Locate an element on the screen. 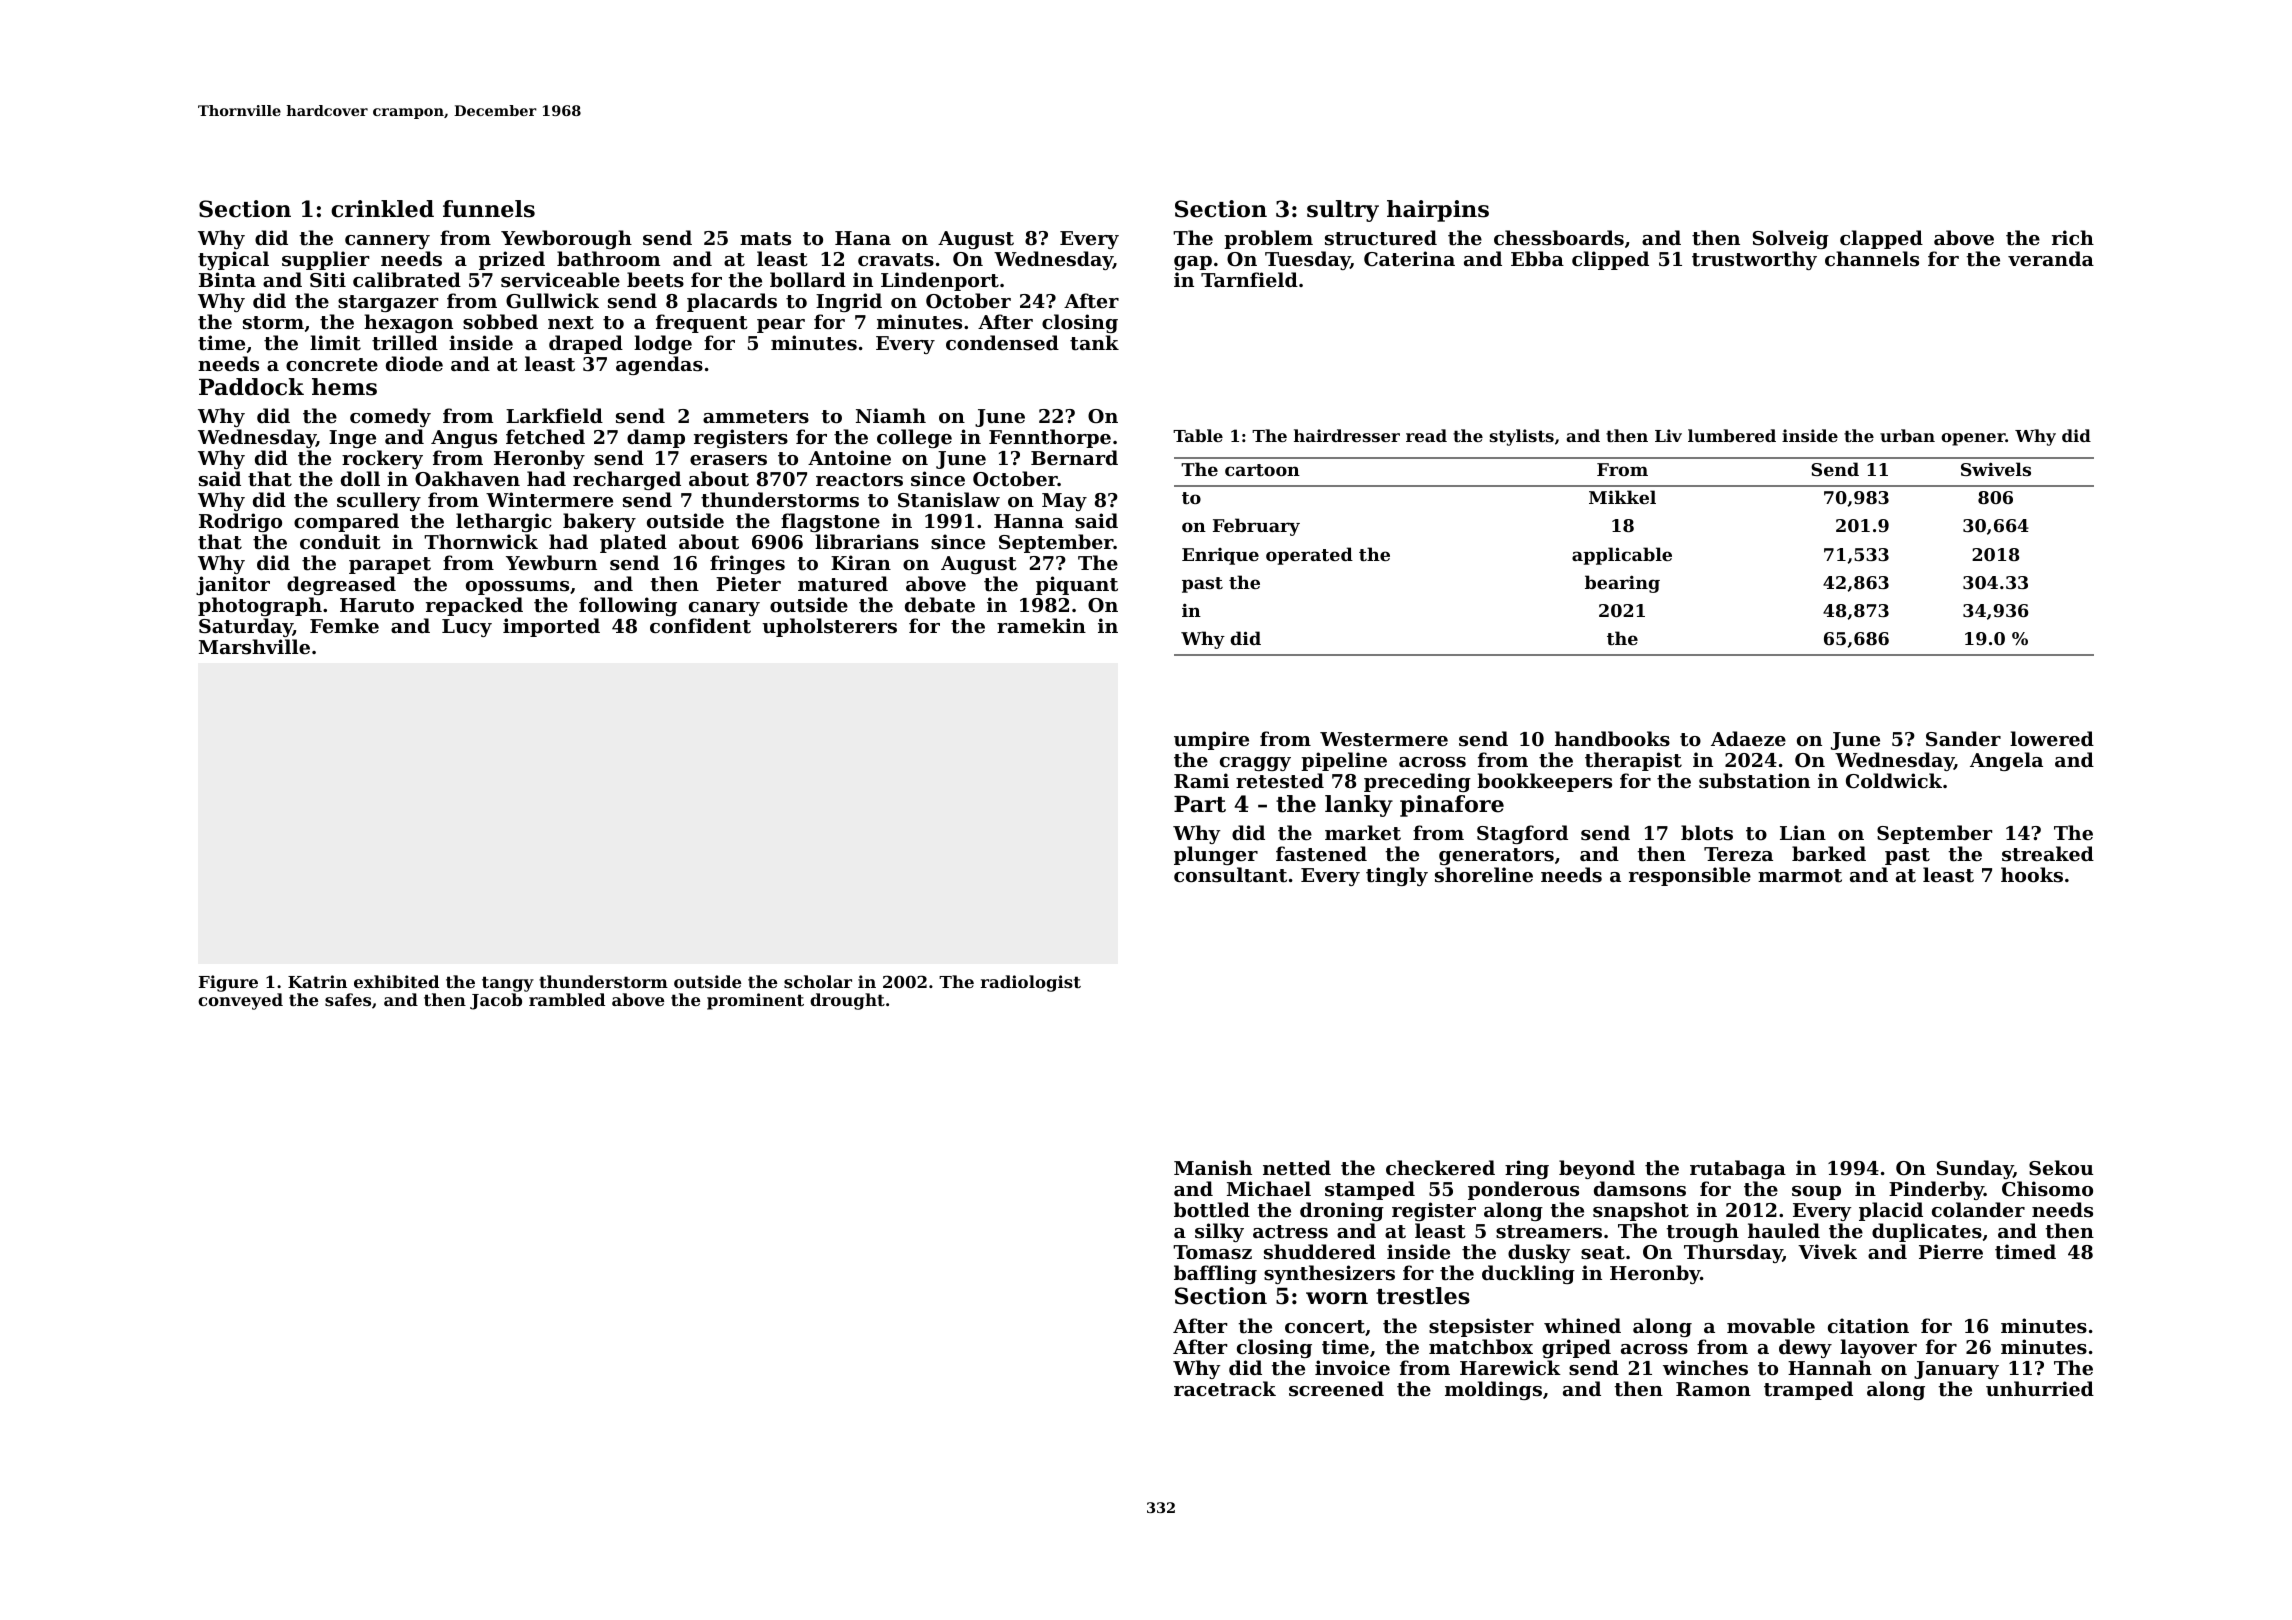 The width and height of the screenshot is (2292, 1620). plunger is located at coordinates (1216, 855).
